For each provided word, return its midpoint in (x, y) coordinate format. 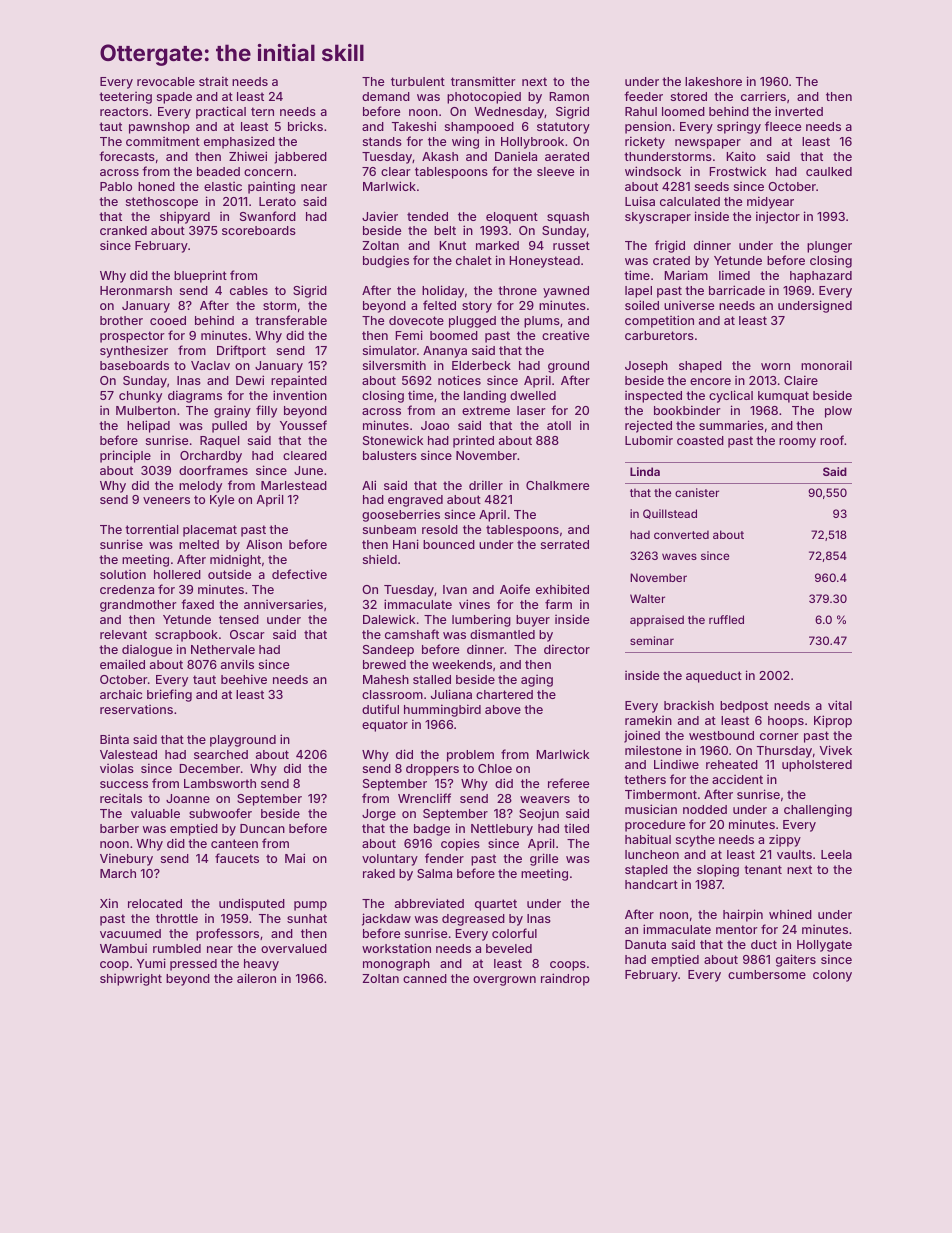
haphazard (821, 277)
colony (832, 976)
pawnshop (159, 128)
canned (425, 978)
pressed (193, 965)
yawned (566, 292)
